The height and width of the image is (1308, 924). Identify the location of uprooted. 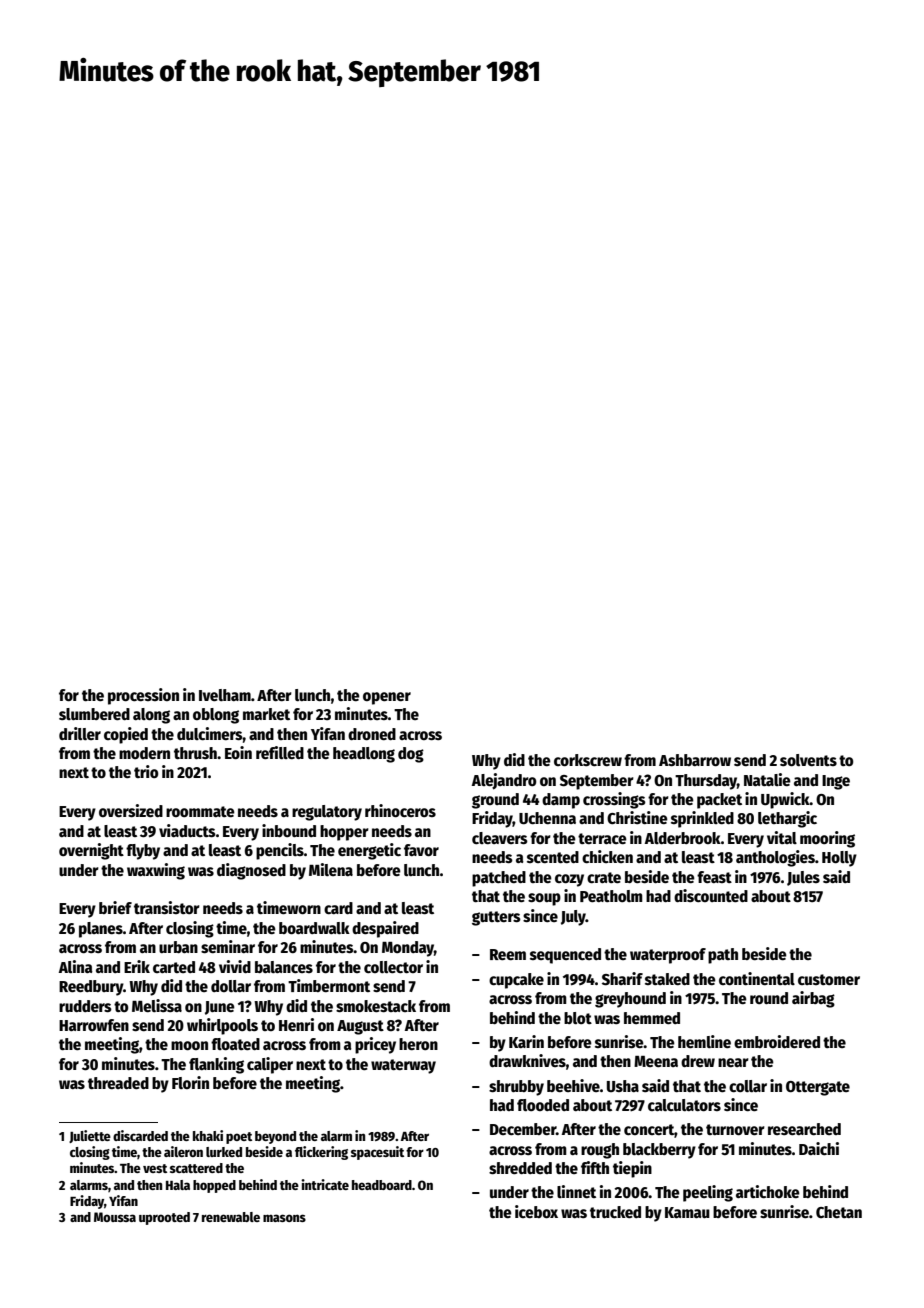
(164, 1218).
